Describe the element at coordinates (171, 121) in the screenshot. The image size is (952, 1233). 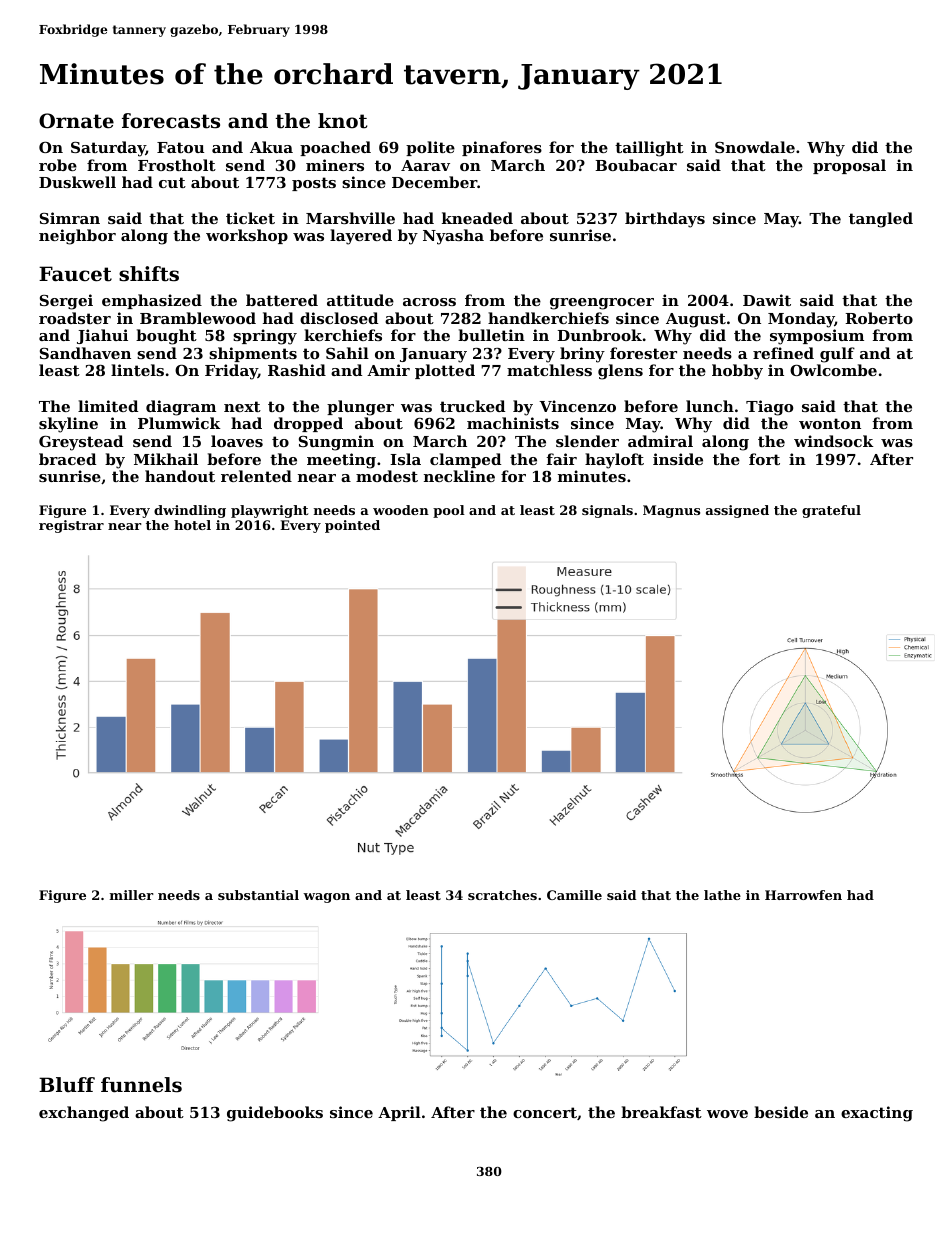
I see `forecasts` at that location.
